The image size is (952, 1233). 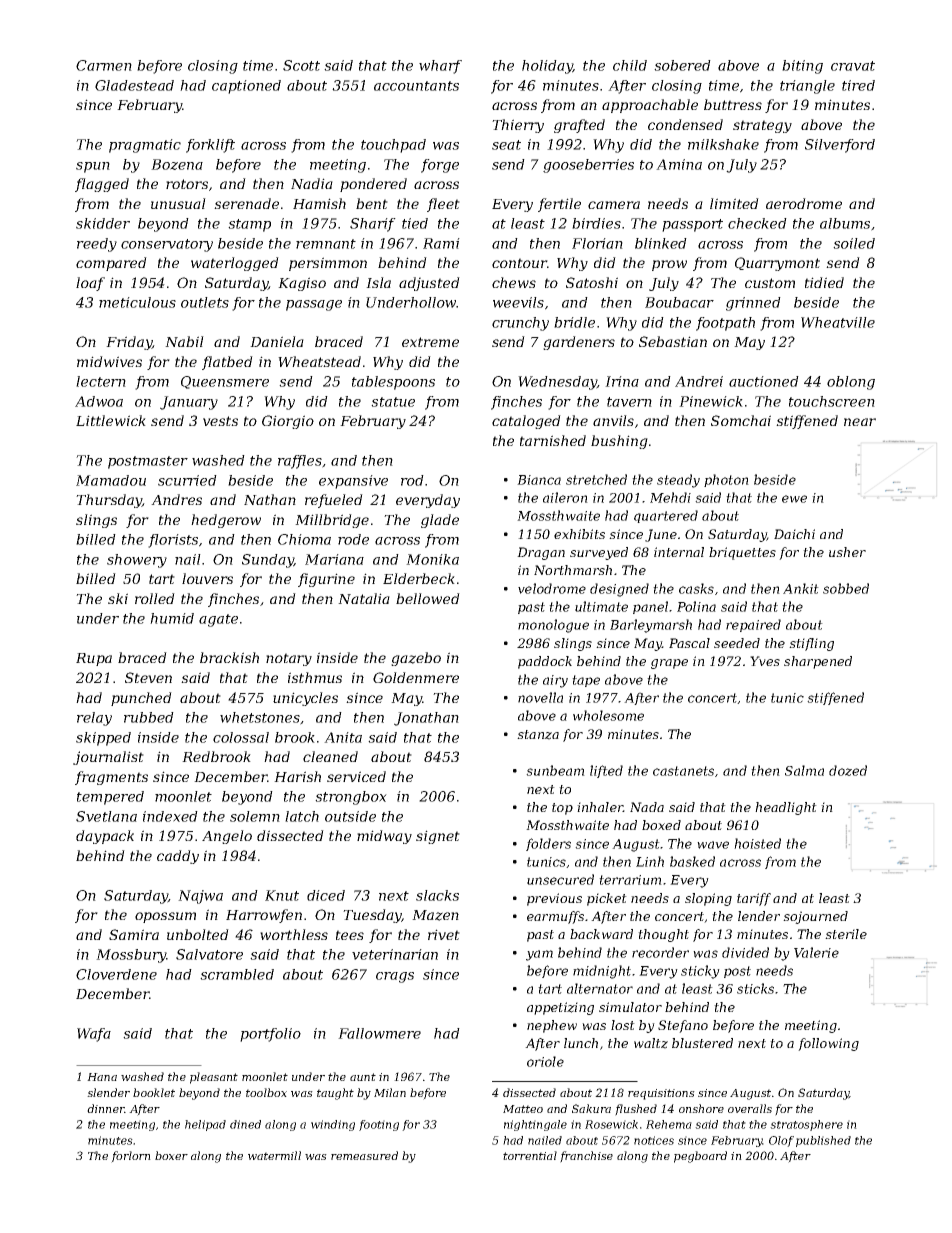 What do you see at coordinates (154, 1092) in the screenshot?
I see `booklet` at bounding box center [154, 1092].
